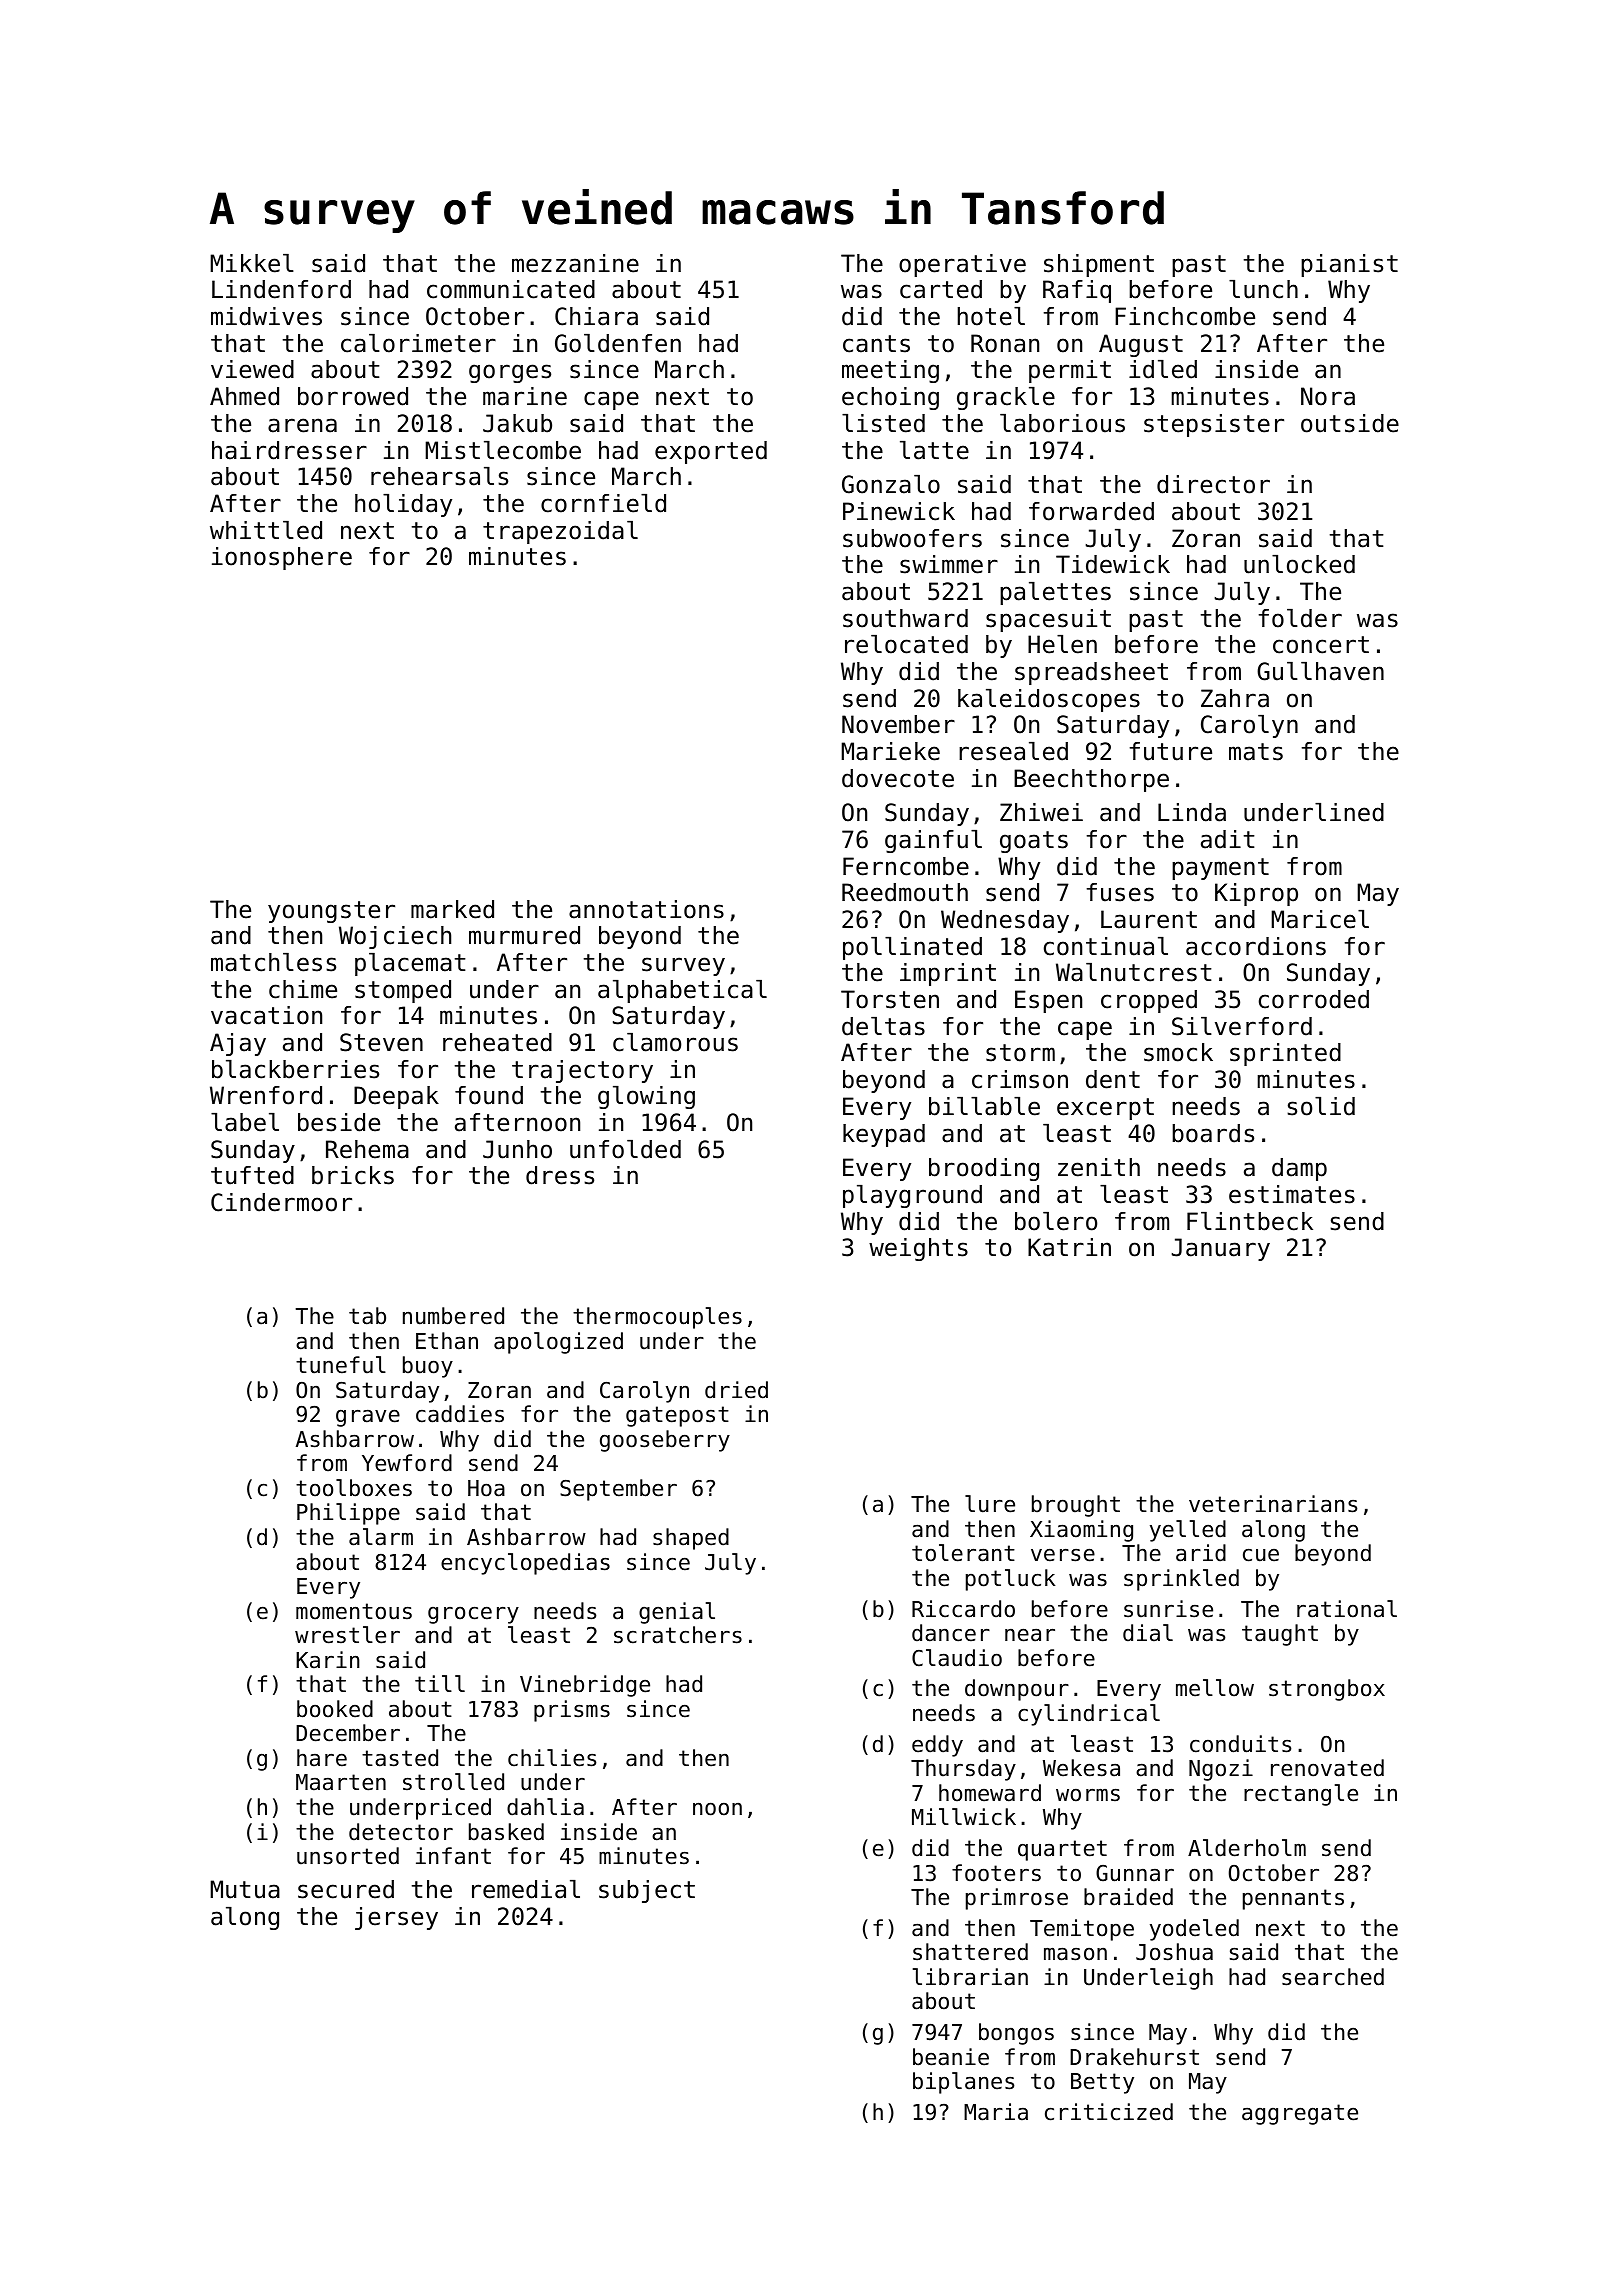 The height and width of the screenshot is (2292, 1620). Describe the element at coordinates (682, 991) in the screenshot. I see `alphabetical` at that location.
